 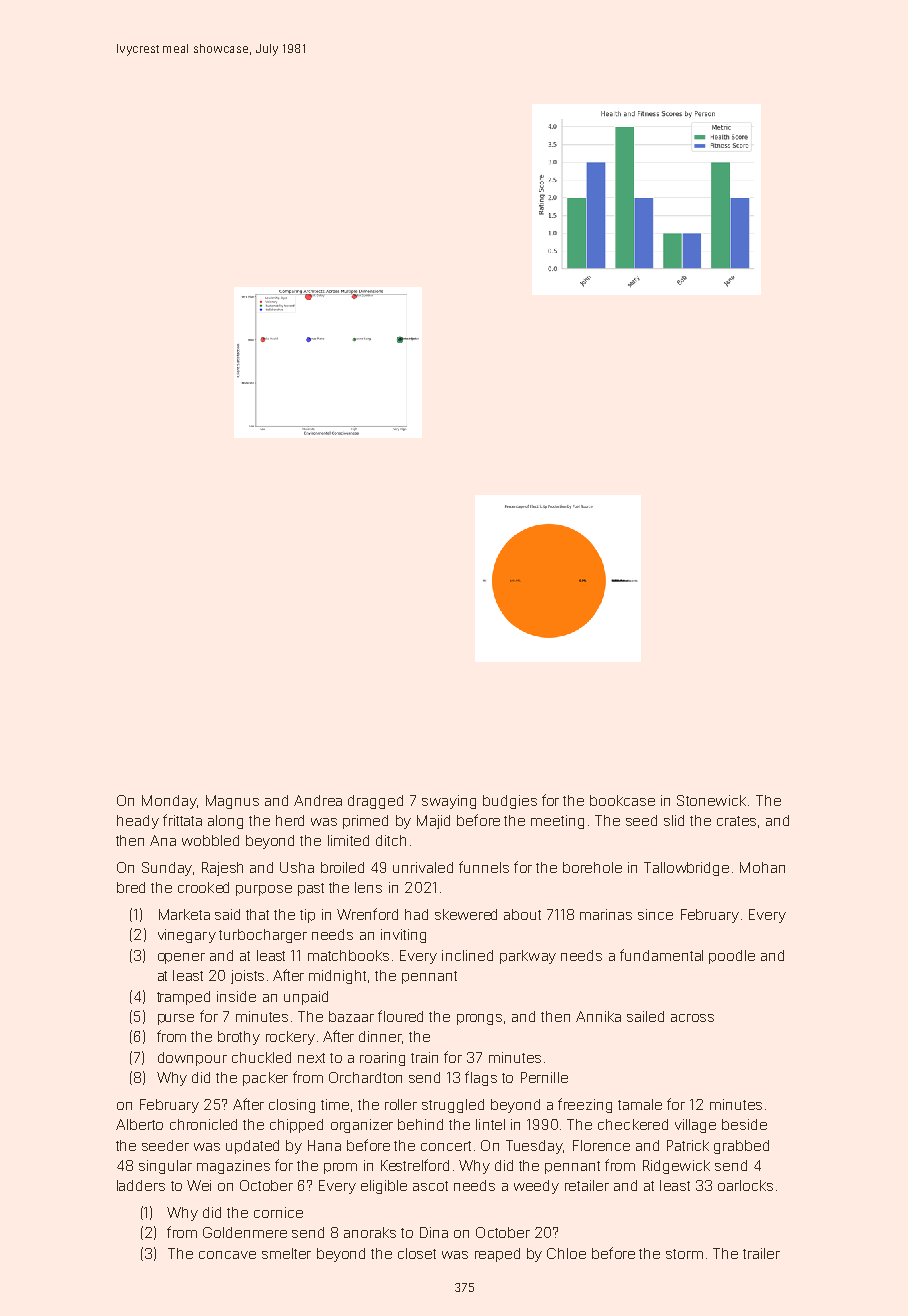 I want to click on purpose, so click(x=264, y=890).
